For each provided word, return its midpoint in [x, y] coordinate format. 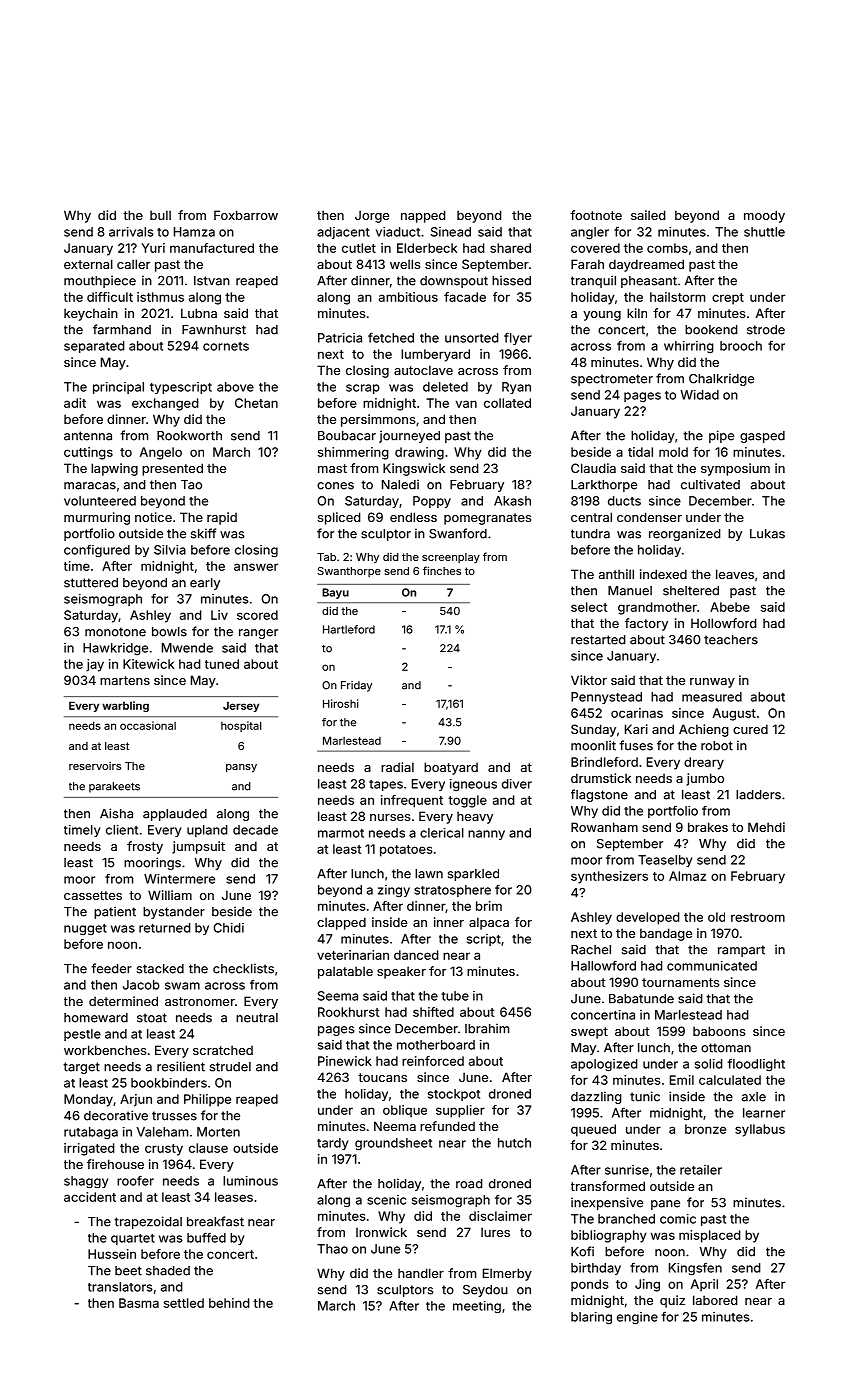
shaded [168, 1271]
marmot [341, 833]
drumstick [601, 778]
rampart [741, 951]
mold [673, 452]
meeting [477, 1307]
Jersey [241, 706]
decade [255, 830]
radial [397, 767]
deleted [445, 387]
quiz [672, 1301]
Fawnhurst [214, 330]
